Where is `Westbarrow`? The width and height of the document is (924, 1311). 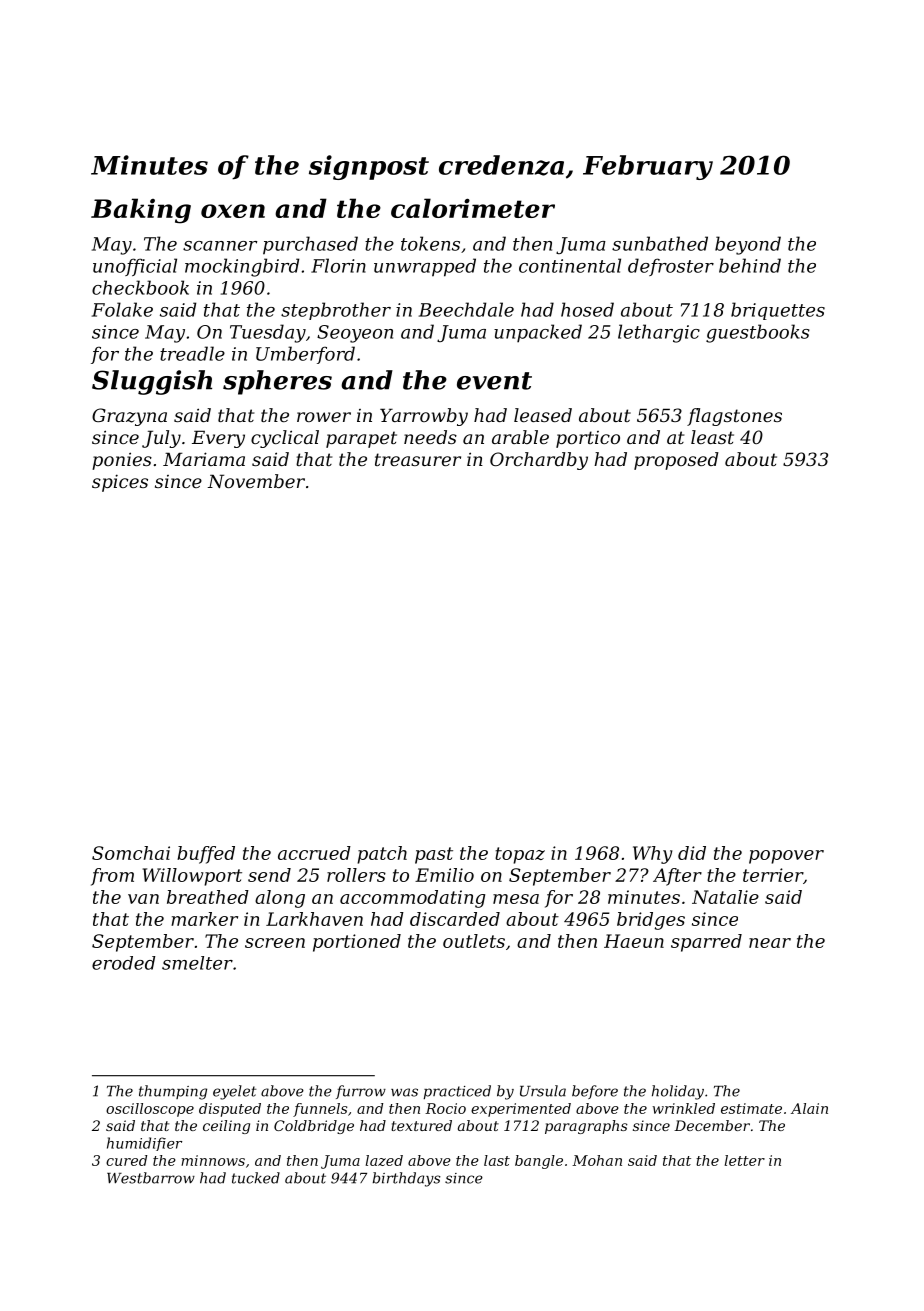
Westbarrow is located at coordinates (151, 1178).
